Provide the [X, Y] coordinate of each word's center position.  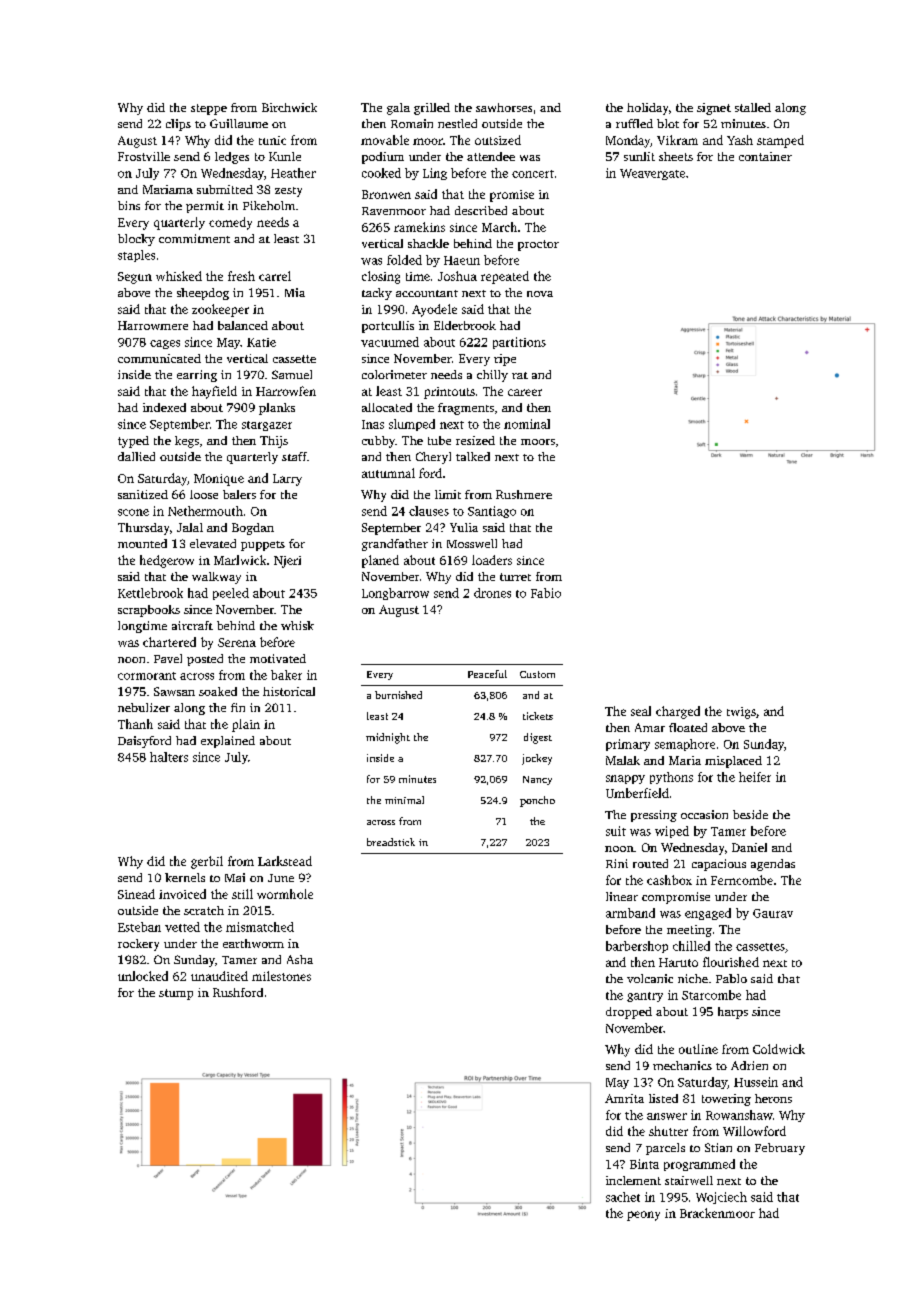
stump [176, 994]
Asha [300, 959]
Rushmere [524, 494]
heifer [755, 777]
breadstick [391, 842]
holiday [647, 109]
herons [773, 1098]
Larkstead [285, 861]
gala [398, 109]
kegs [187, 442]
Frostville [144, 156]
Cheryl [433, 458]
